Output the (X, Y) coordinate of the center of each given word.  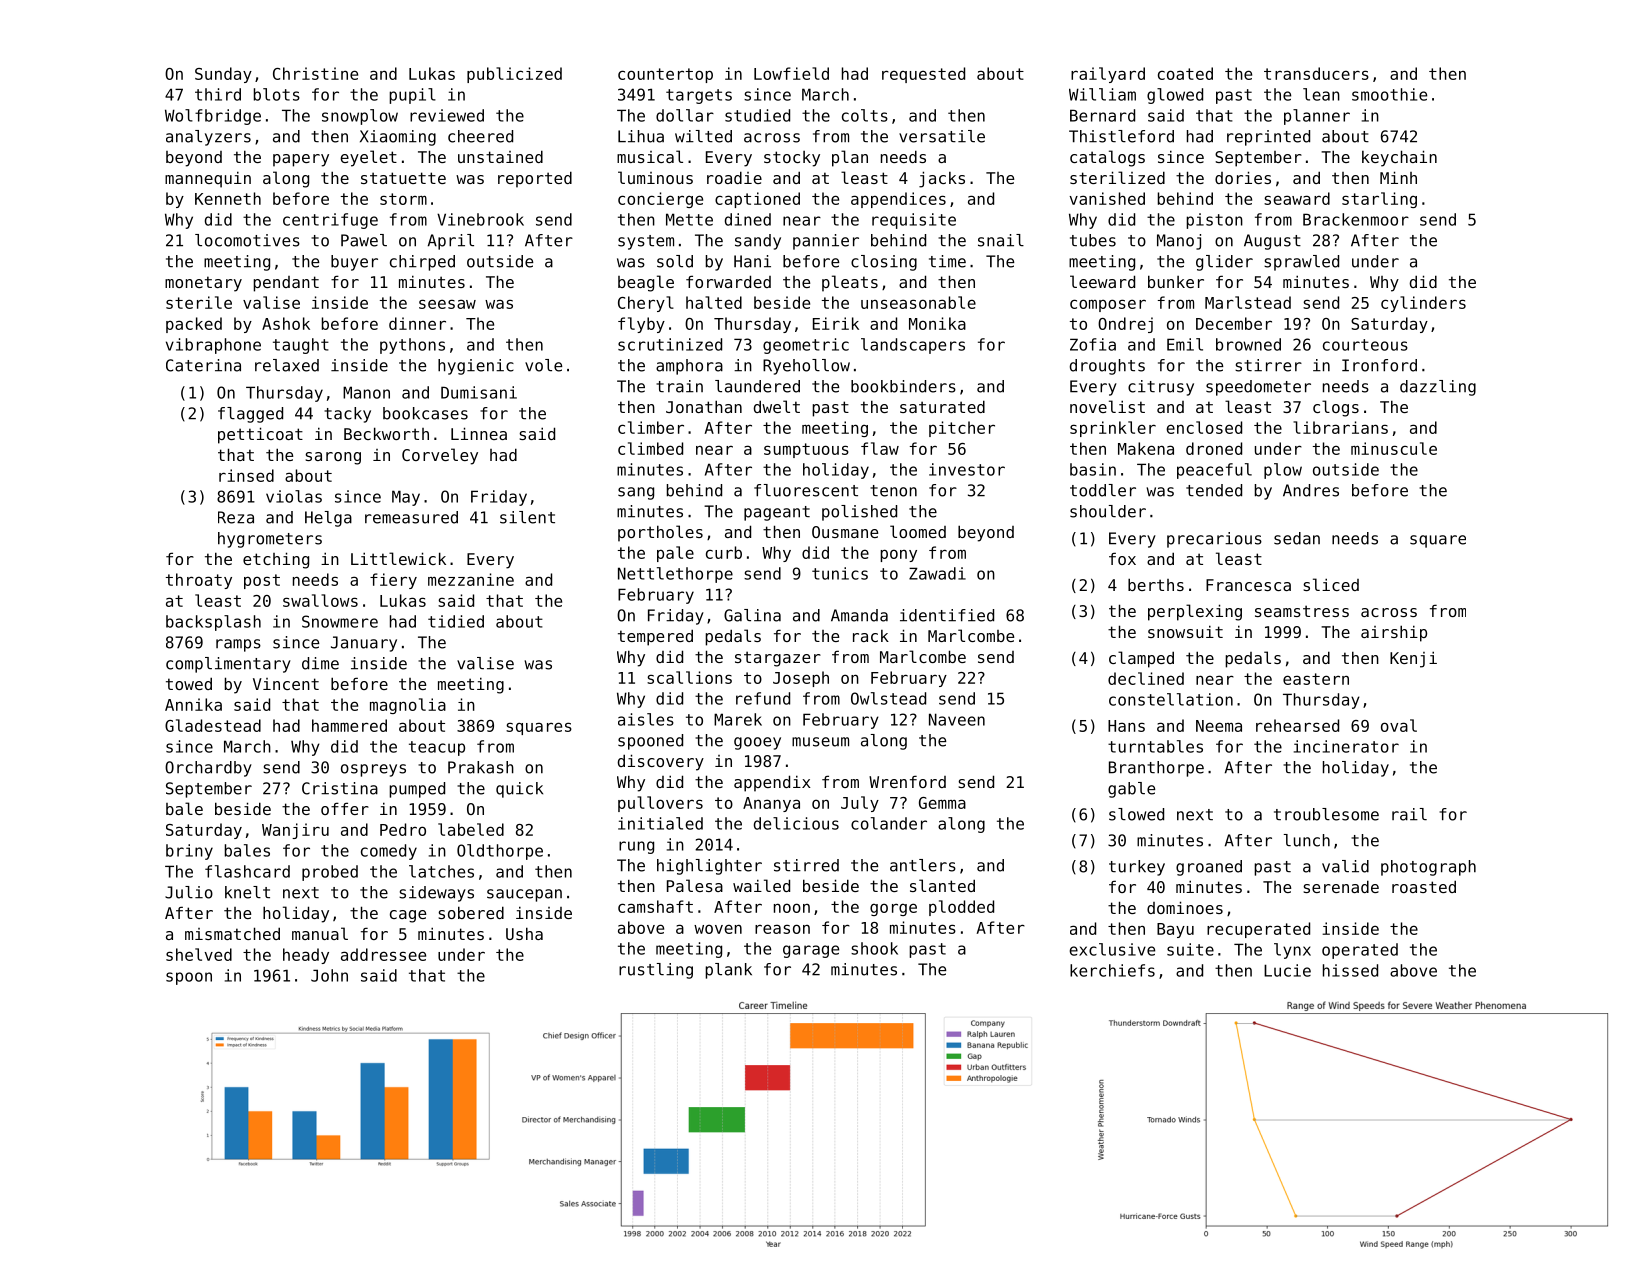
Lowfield (791, 73)
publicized (514, 75)
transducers (1316, 73)
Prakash (481, 767)
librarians (1340, 427)
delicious (796, 823)
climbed (650, 448)
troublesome (1326, 814)
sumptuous (806, 450)
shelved (199, 954)
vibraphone (213, 346)
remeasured (411, 517)
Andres (1311, 490)
